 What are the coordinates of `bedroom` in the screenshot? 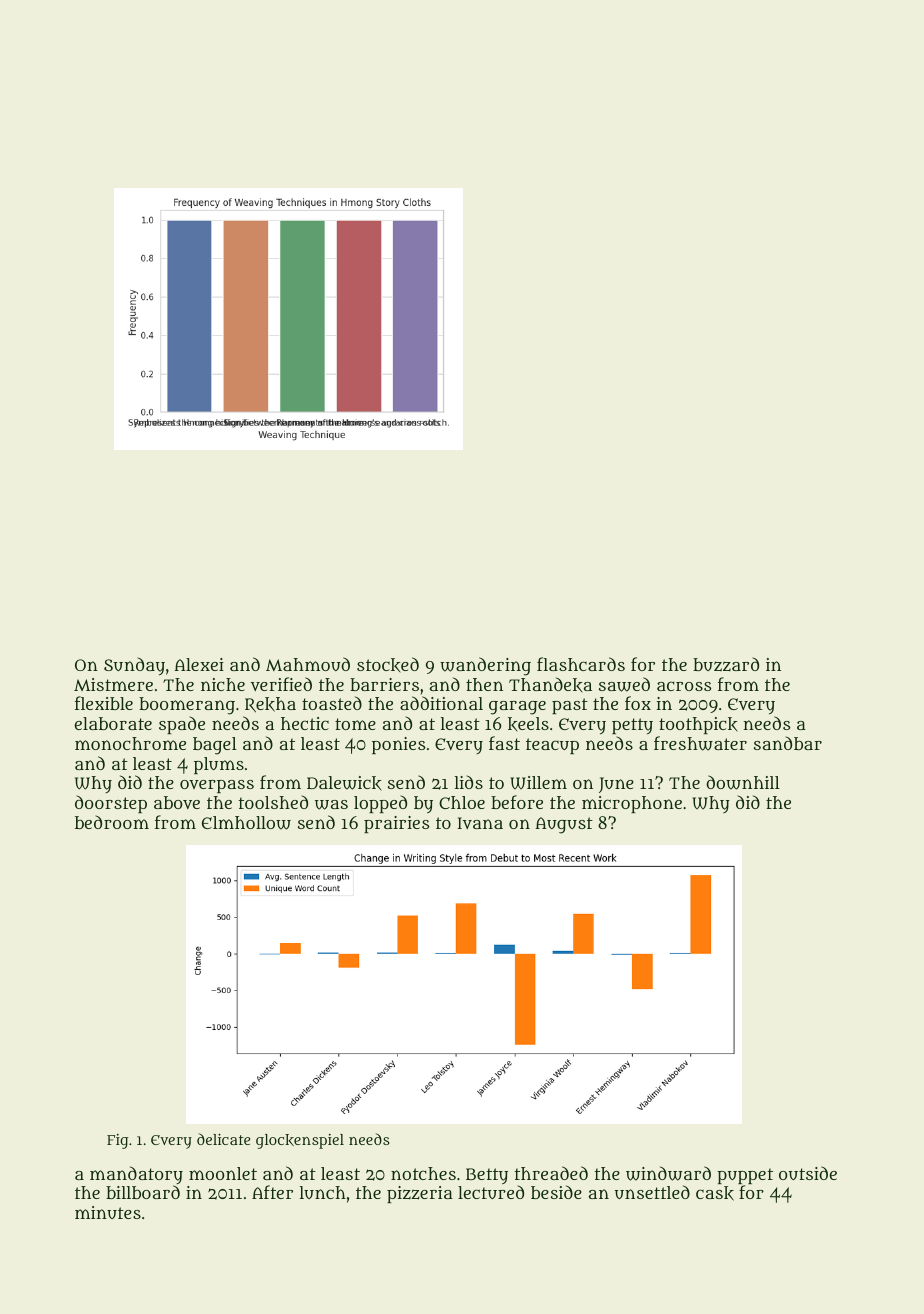 It's located at (112, 822).
